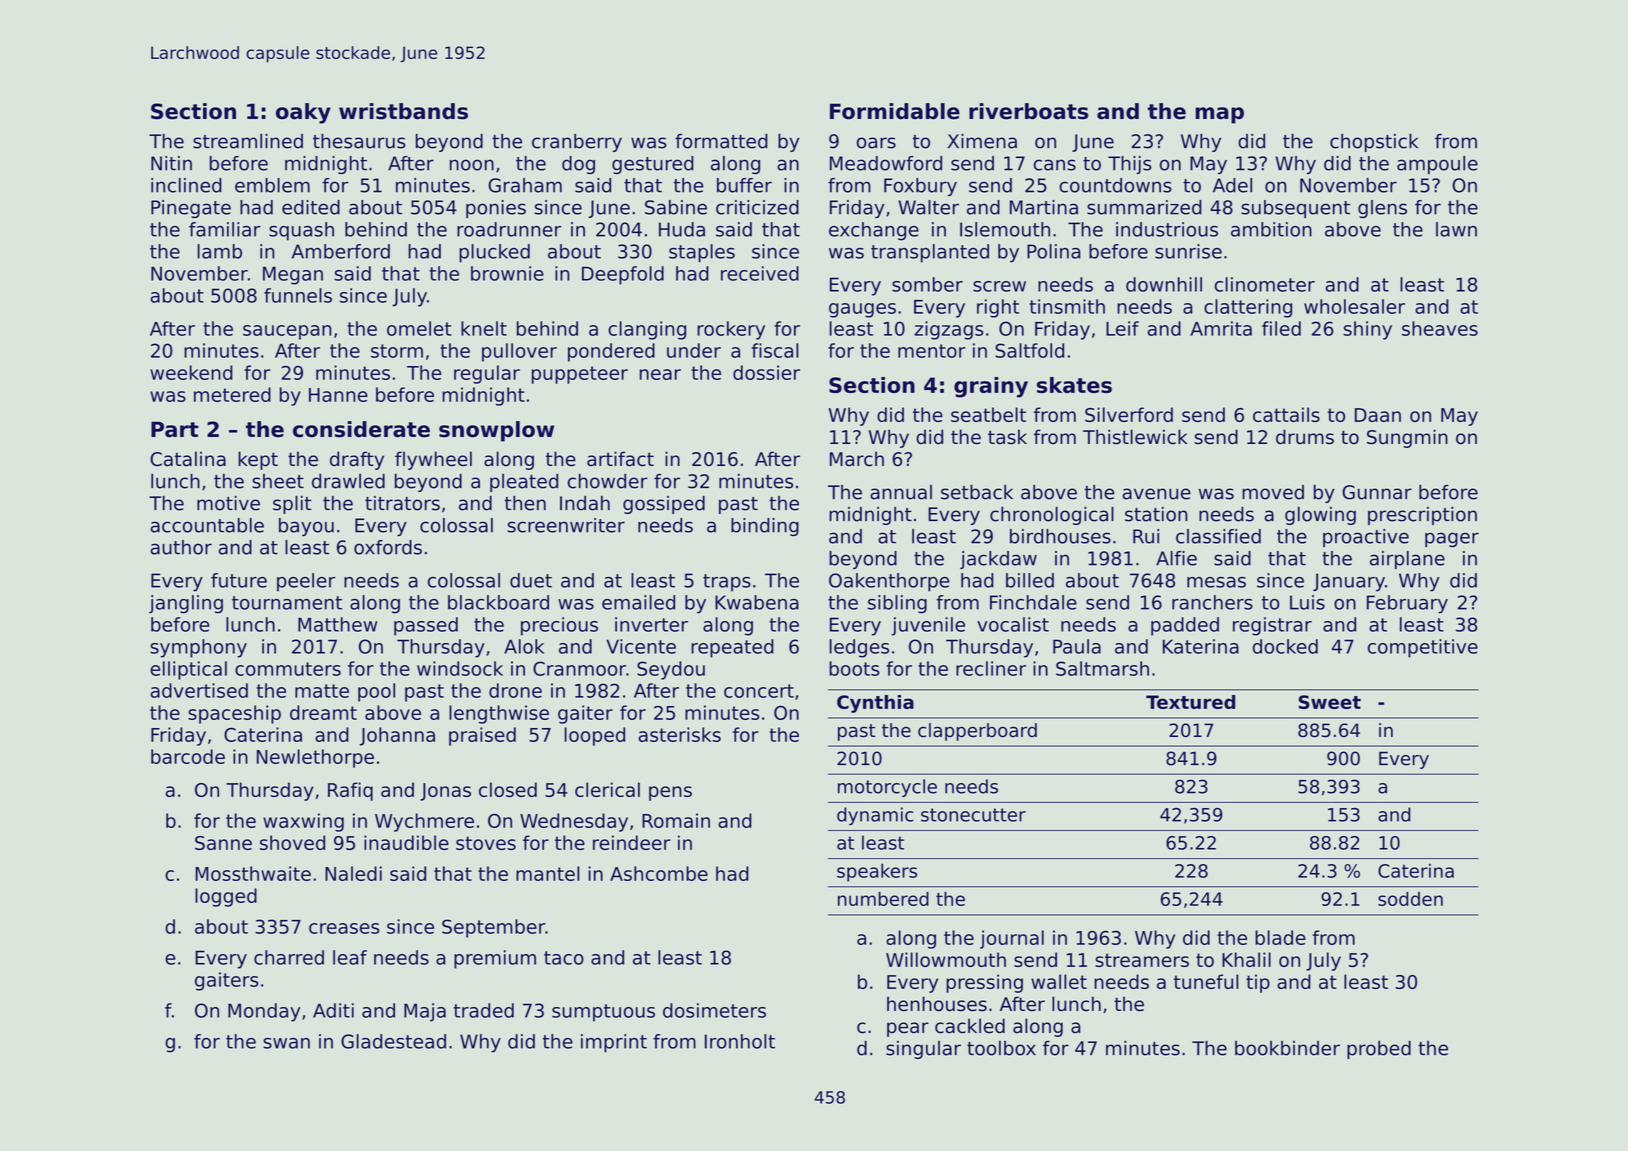  I want to click on gossiped, so click(664, 505).
